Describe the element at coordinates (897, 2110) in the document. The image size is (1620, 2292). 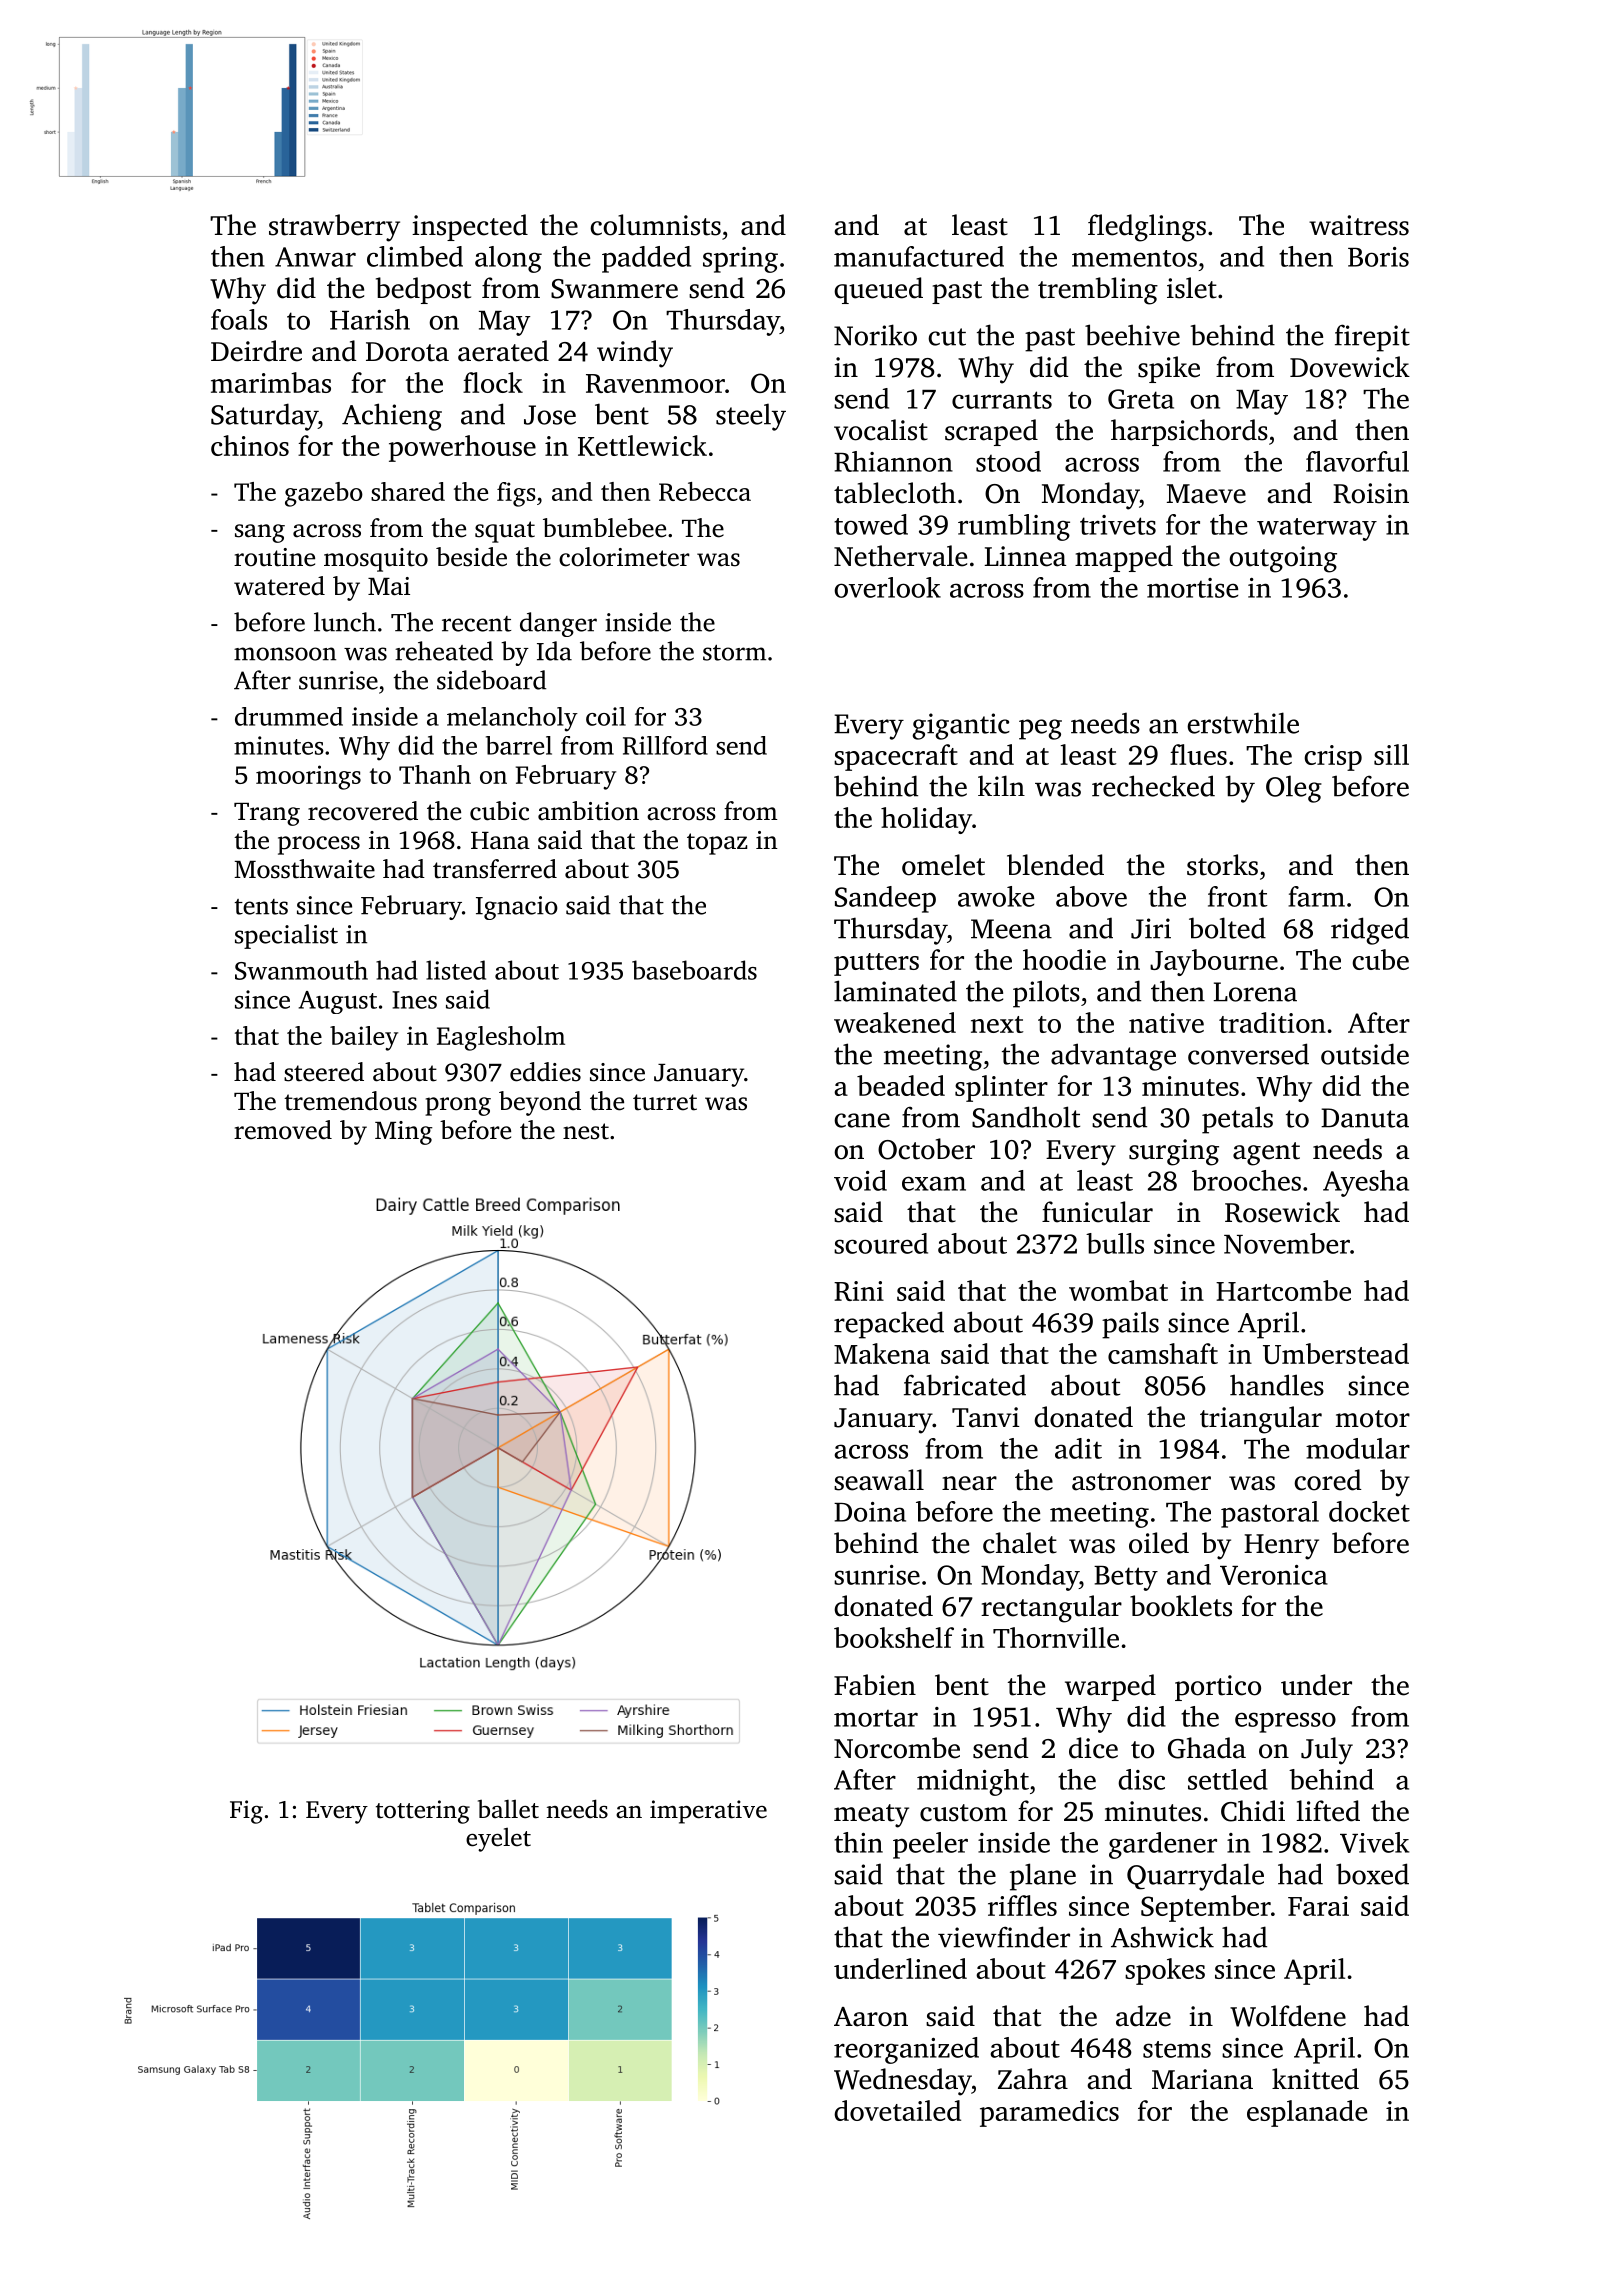
I see `dovetailed` at that location.
